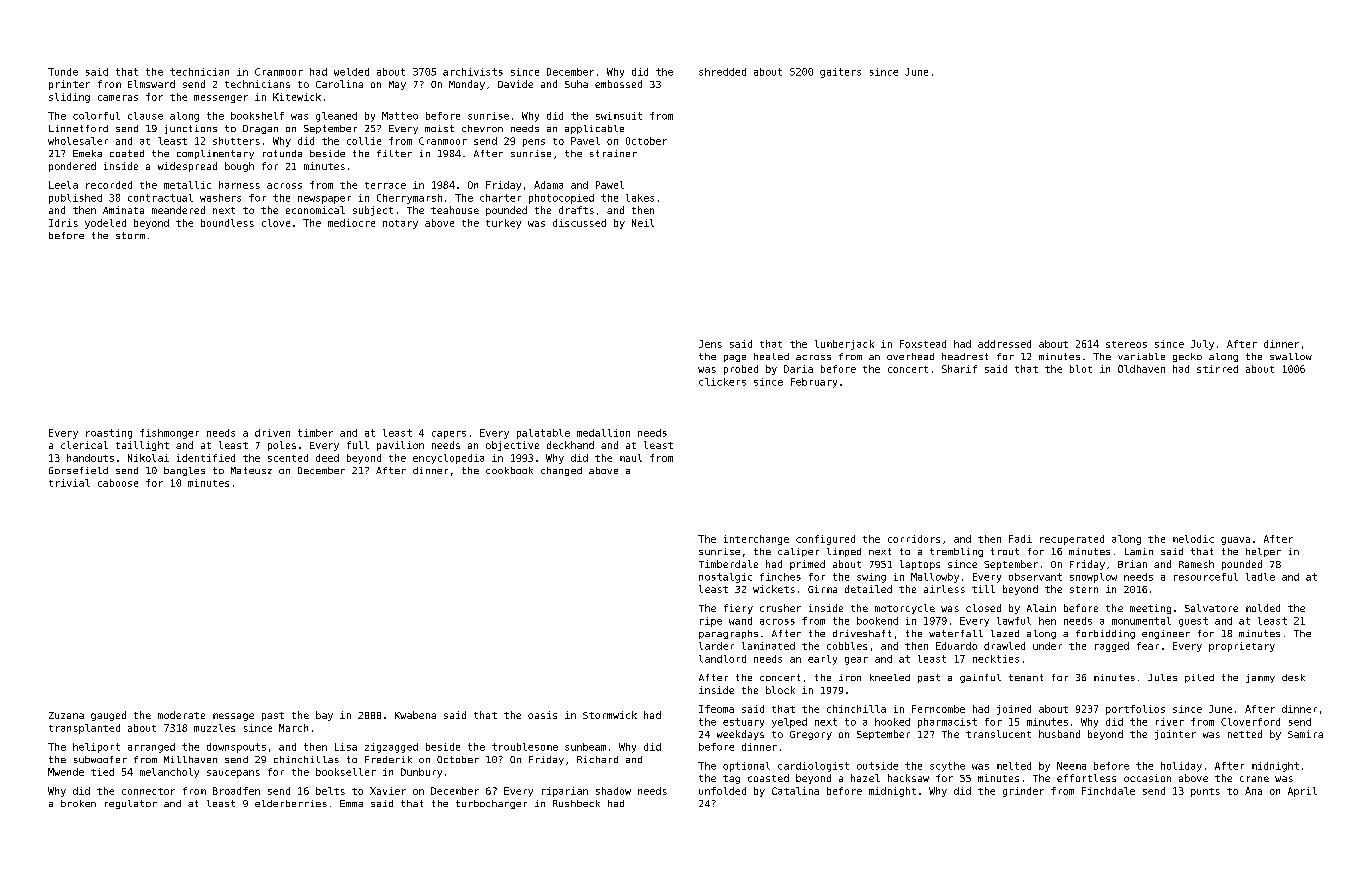 The width and height of the page is (1372, 887). What do you see at coordinates (221, 99) in the page?
I see `messenger` at bounding box center [221, 99].
